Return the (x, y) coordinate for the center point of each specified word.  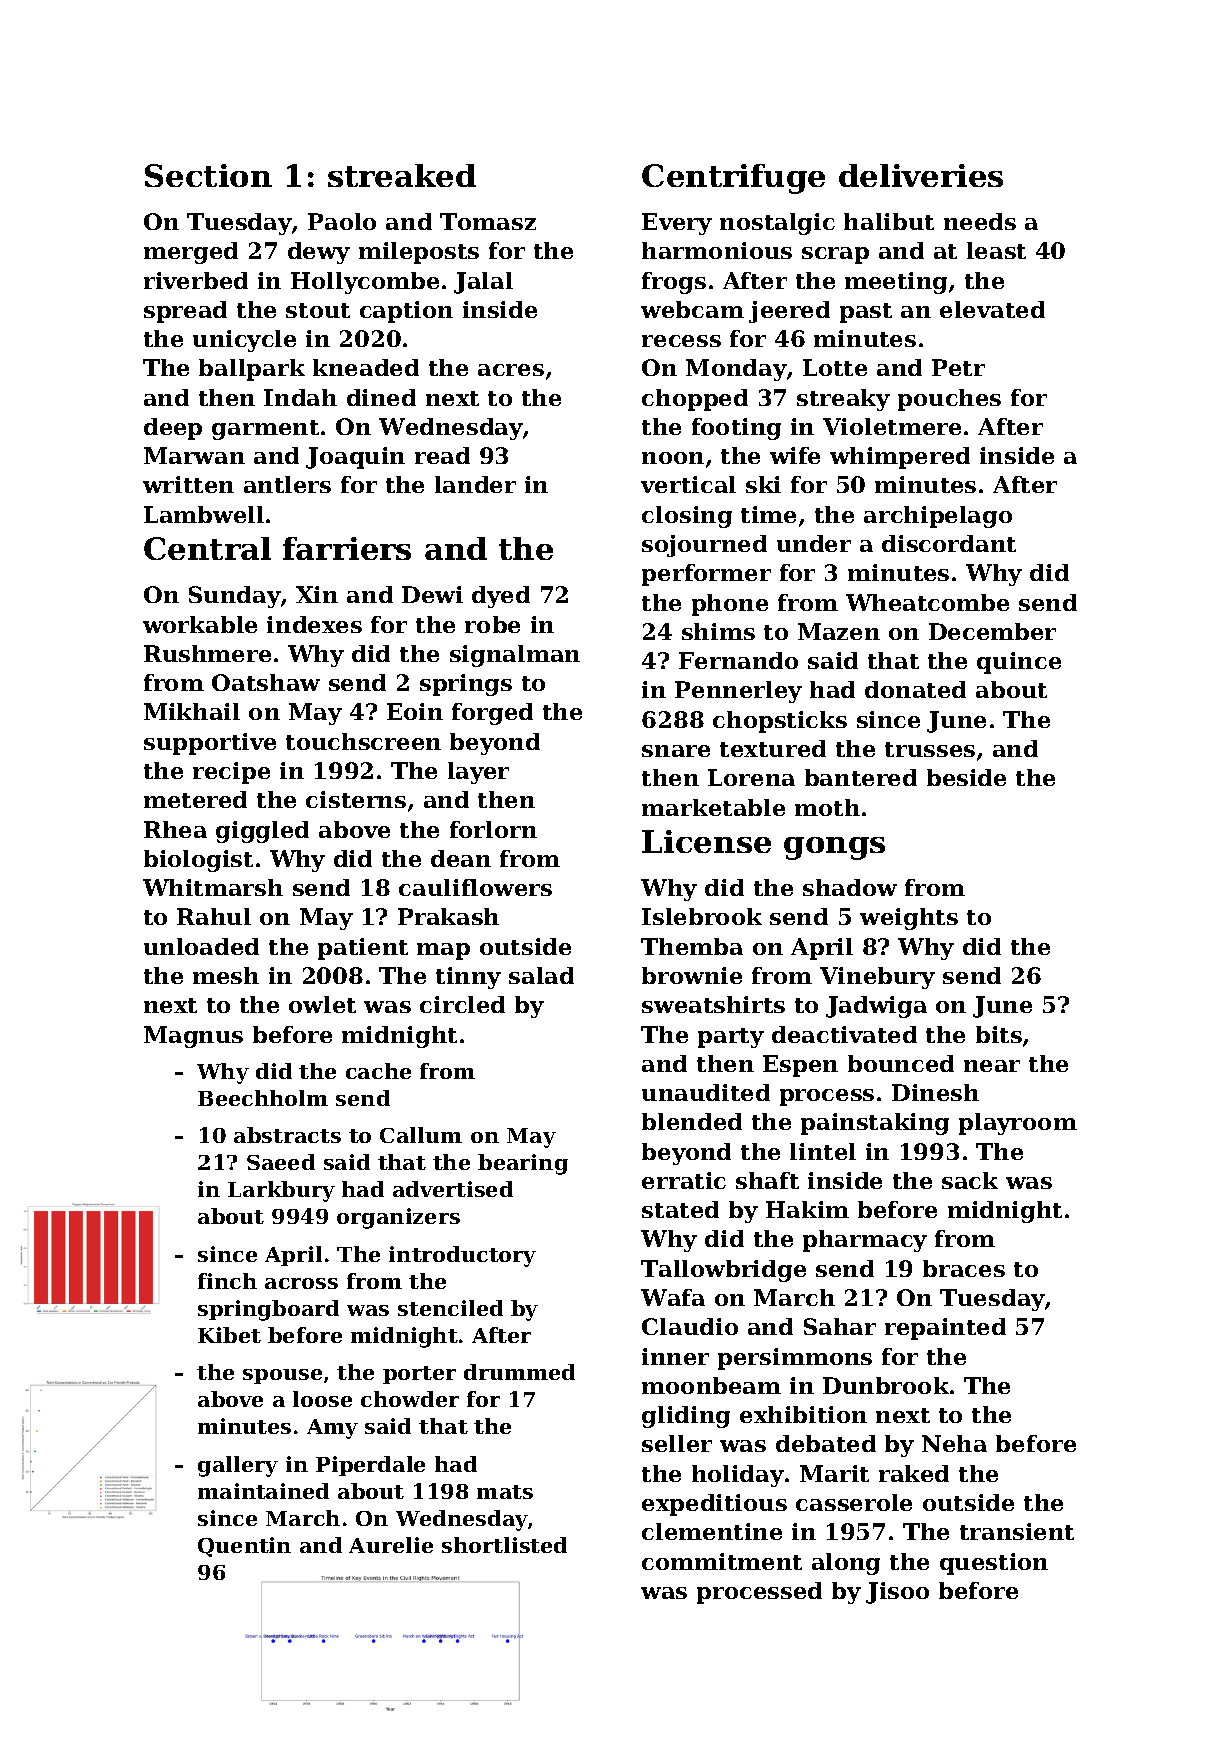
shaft (767, 1180)
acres (511, 370)
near (992, 1066)
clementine (712, 1531)
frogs (674, 283)
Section (208, 175)
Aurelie (391, 1545)
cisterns (356, 799)
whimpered (900, 458)
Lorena (751, 777)
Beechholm (263, 1098)
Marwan (194, 455)
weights (909, 919)
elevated (992, 309)
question (994, 1564)
